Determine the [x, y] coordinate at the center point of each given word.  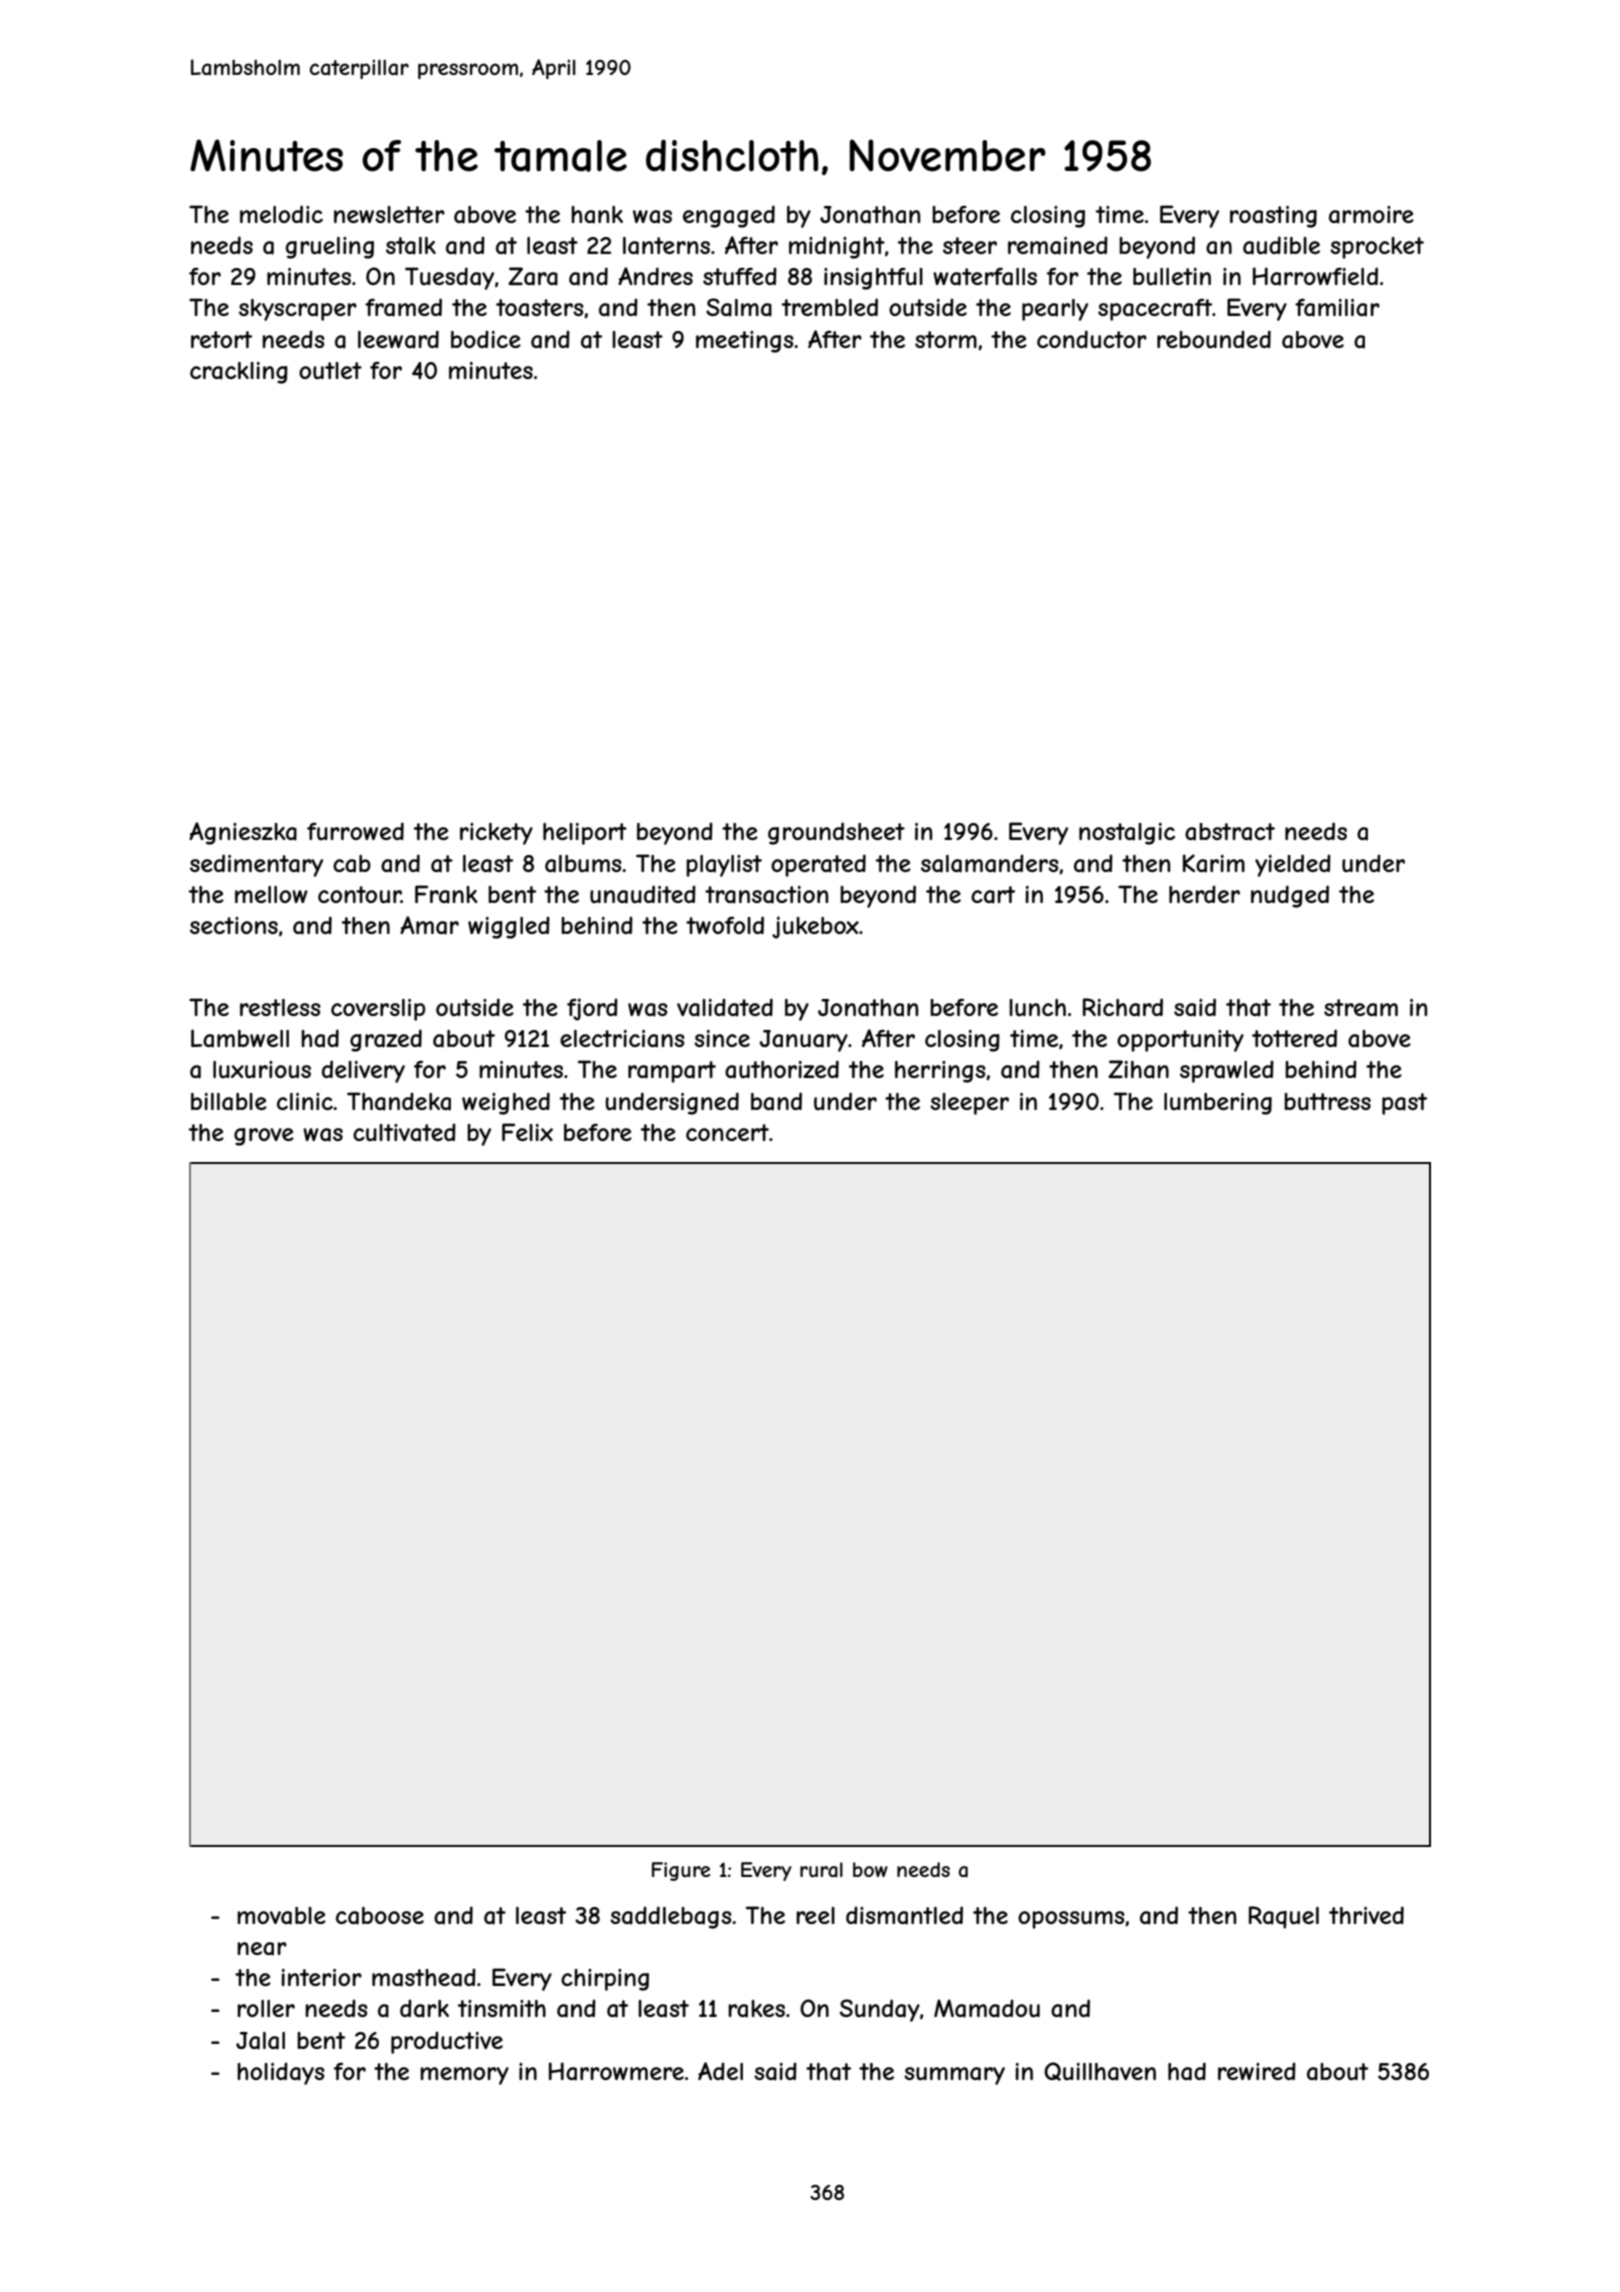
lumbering [1218, 1104]
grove [264, 1137]
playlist [724, 866]
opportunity [1180, 1041]
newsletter [389, 214]
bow [870, 1869]
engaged [729, 216]
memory [464, 2076]
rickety [496, 834]
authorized [782, 1069]
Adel [720, 2071]
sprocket [1377, 248]
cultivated [404, 1132]
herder [1204, 894]
